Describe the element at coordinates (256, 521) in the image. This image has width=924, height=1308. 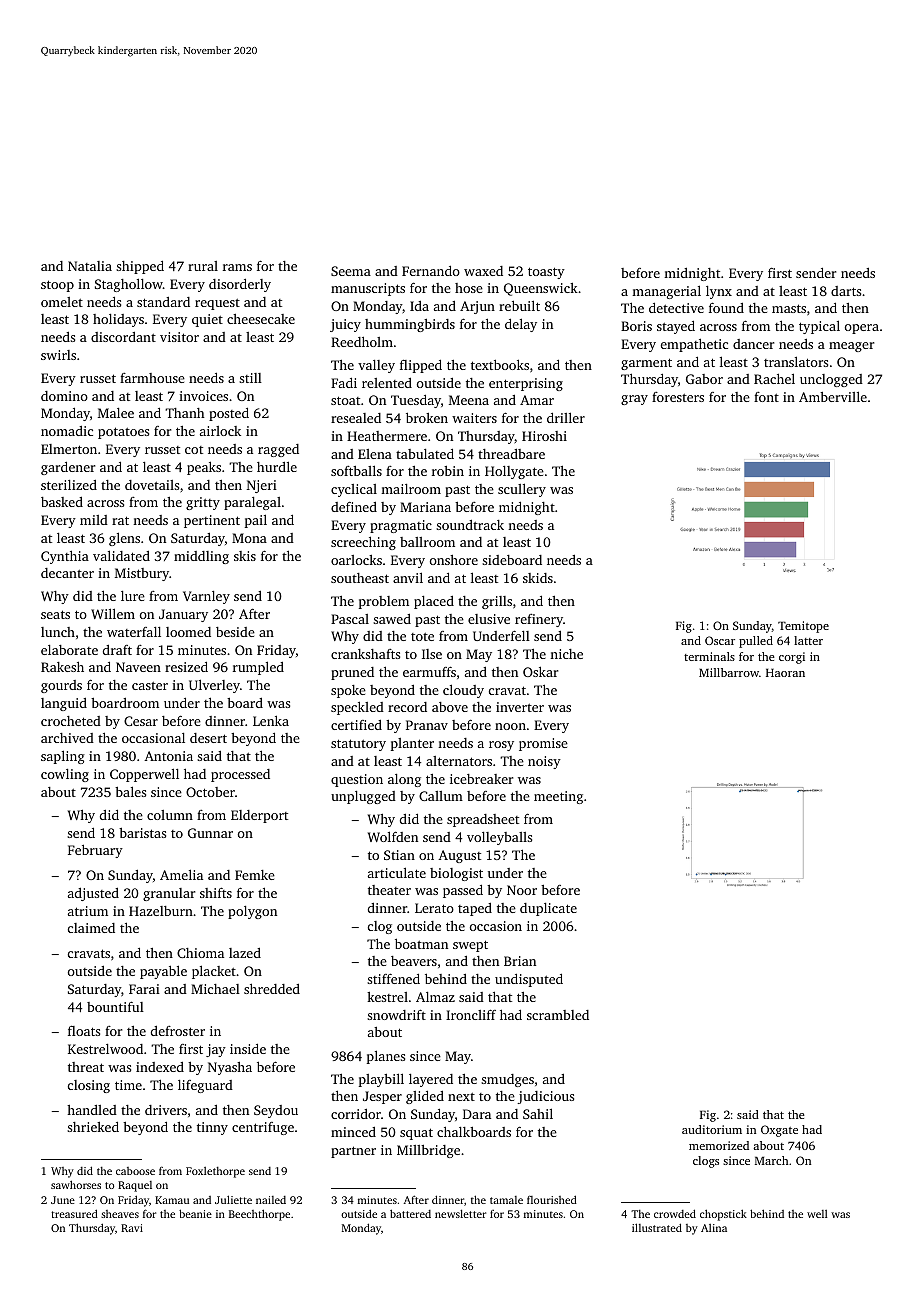
I see `pail` at that location.
